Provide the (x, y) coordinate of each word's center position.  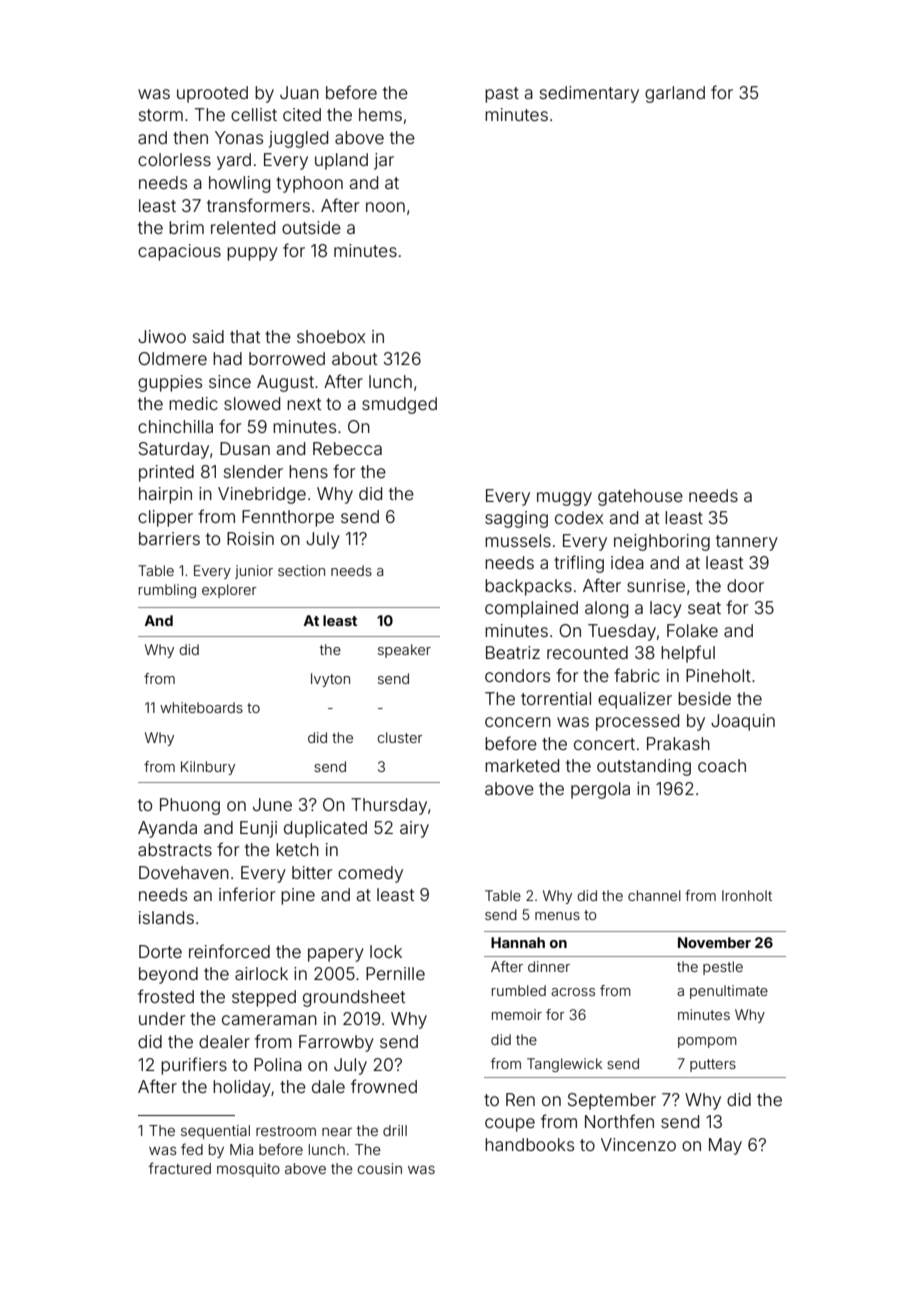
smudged (399, 405)
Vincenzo (638, 1144)
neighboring (662, 542)
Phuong (190, 806)
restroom (286, 1131)
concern (518, 722)
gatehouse (640, 497)
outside (311, 227)
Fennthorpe (288, 518)
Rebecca (347, 448)
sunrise (656, 585)
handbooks (529, 1144)
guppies (170, 383)
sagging (516, 519)
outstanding (644, 767)
